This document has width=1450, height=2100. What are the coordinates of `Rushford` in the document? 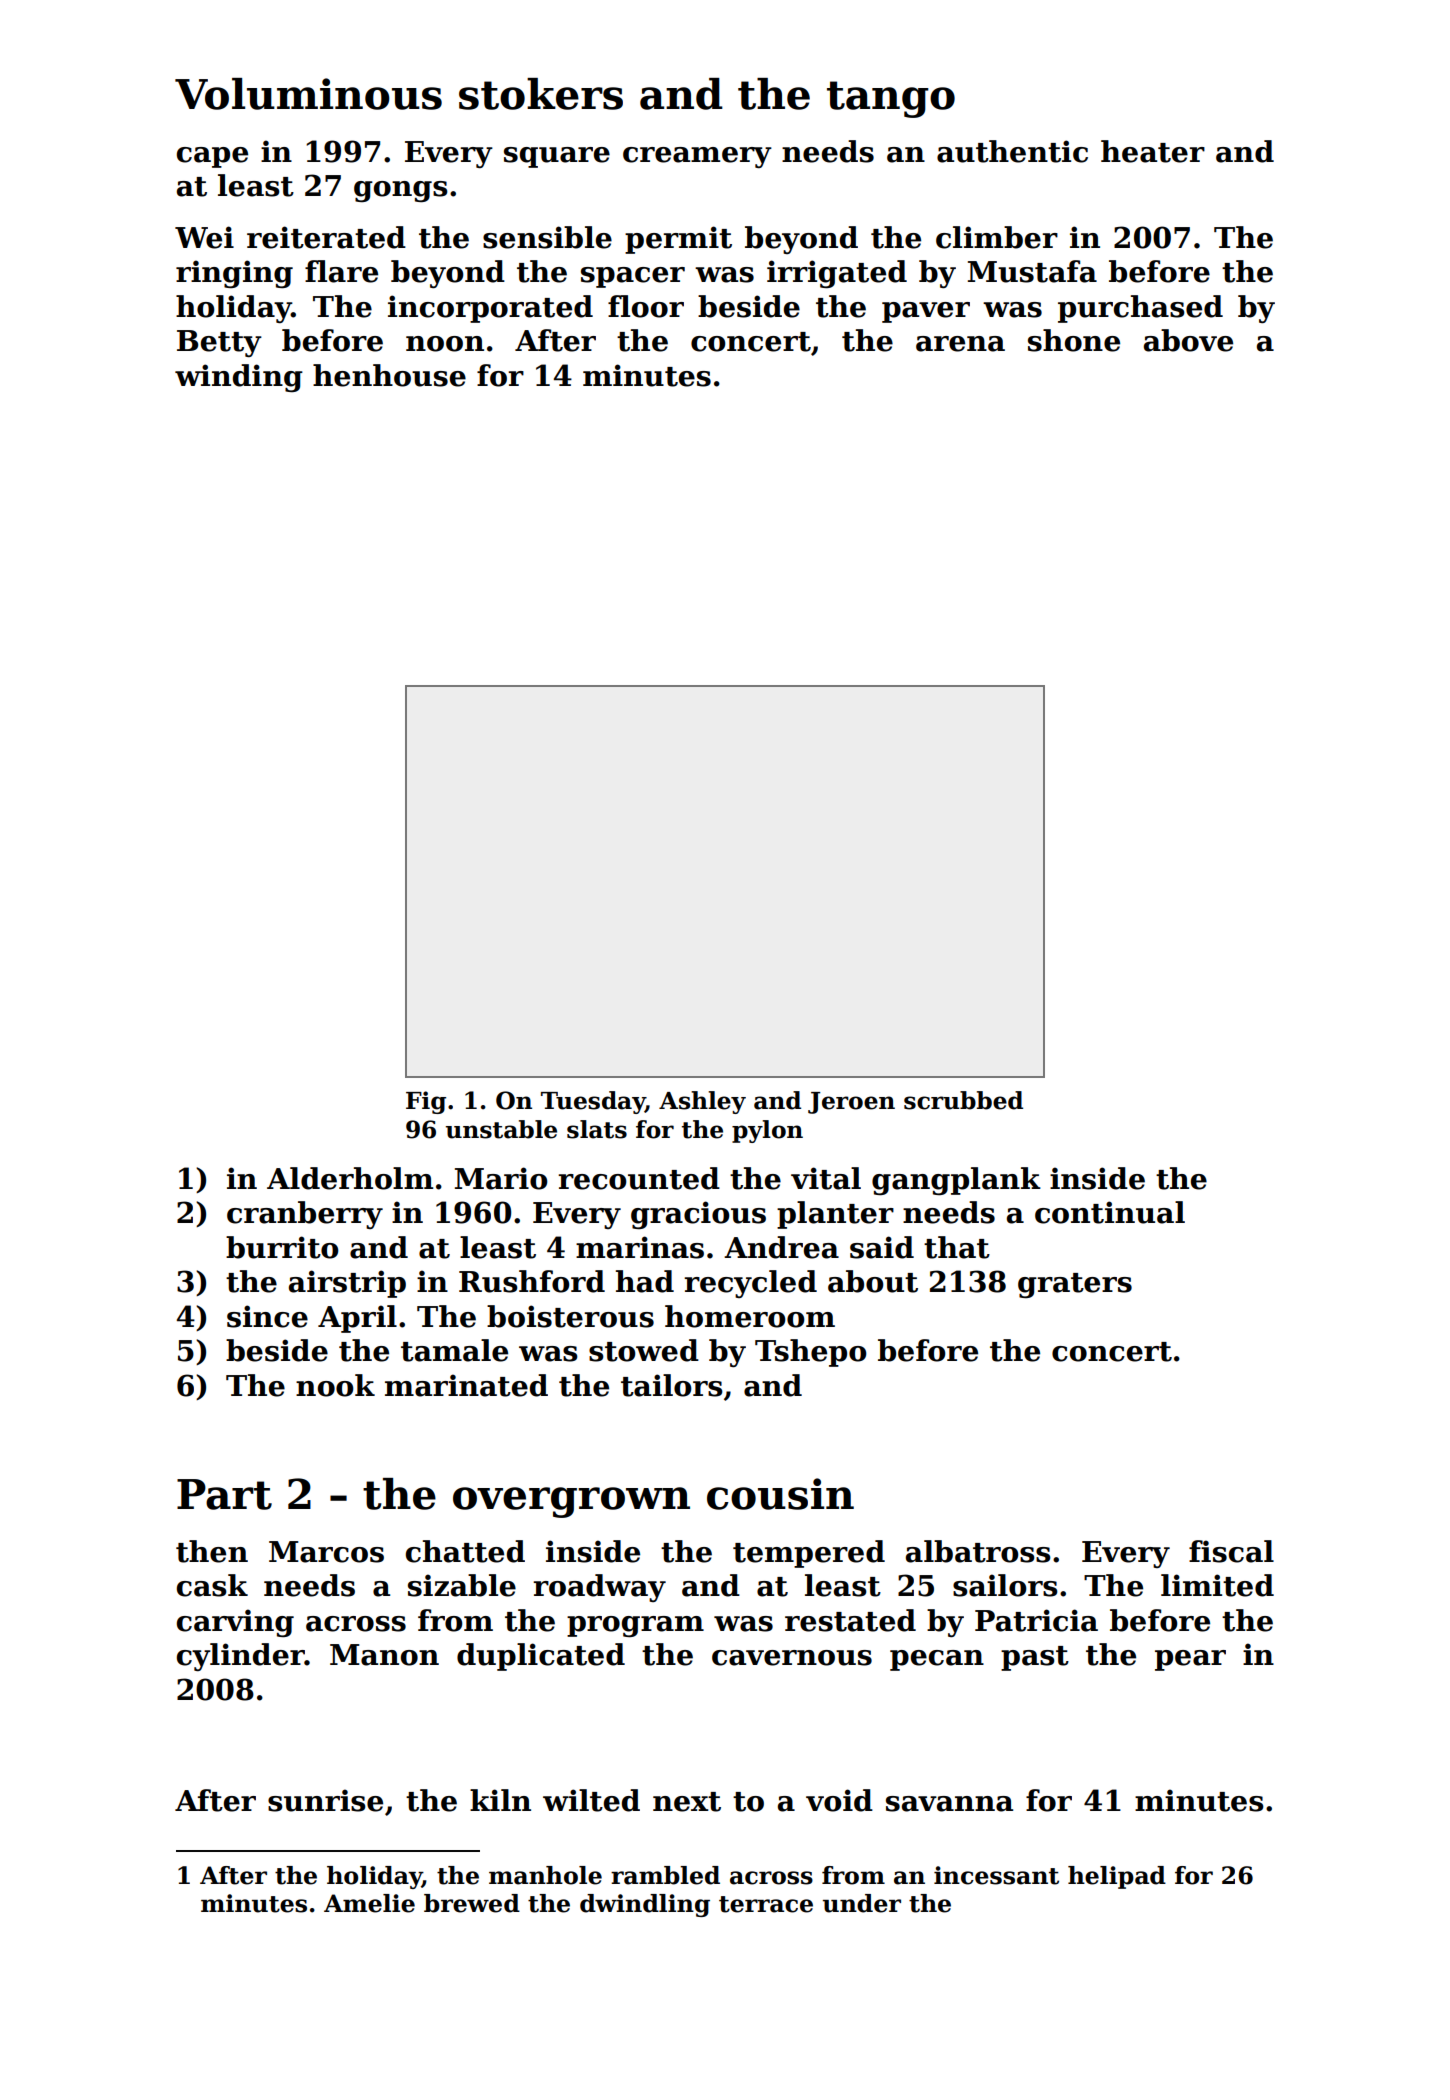 It's located at (532, 1281).
